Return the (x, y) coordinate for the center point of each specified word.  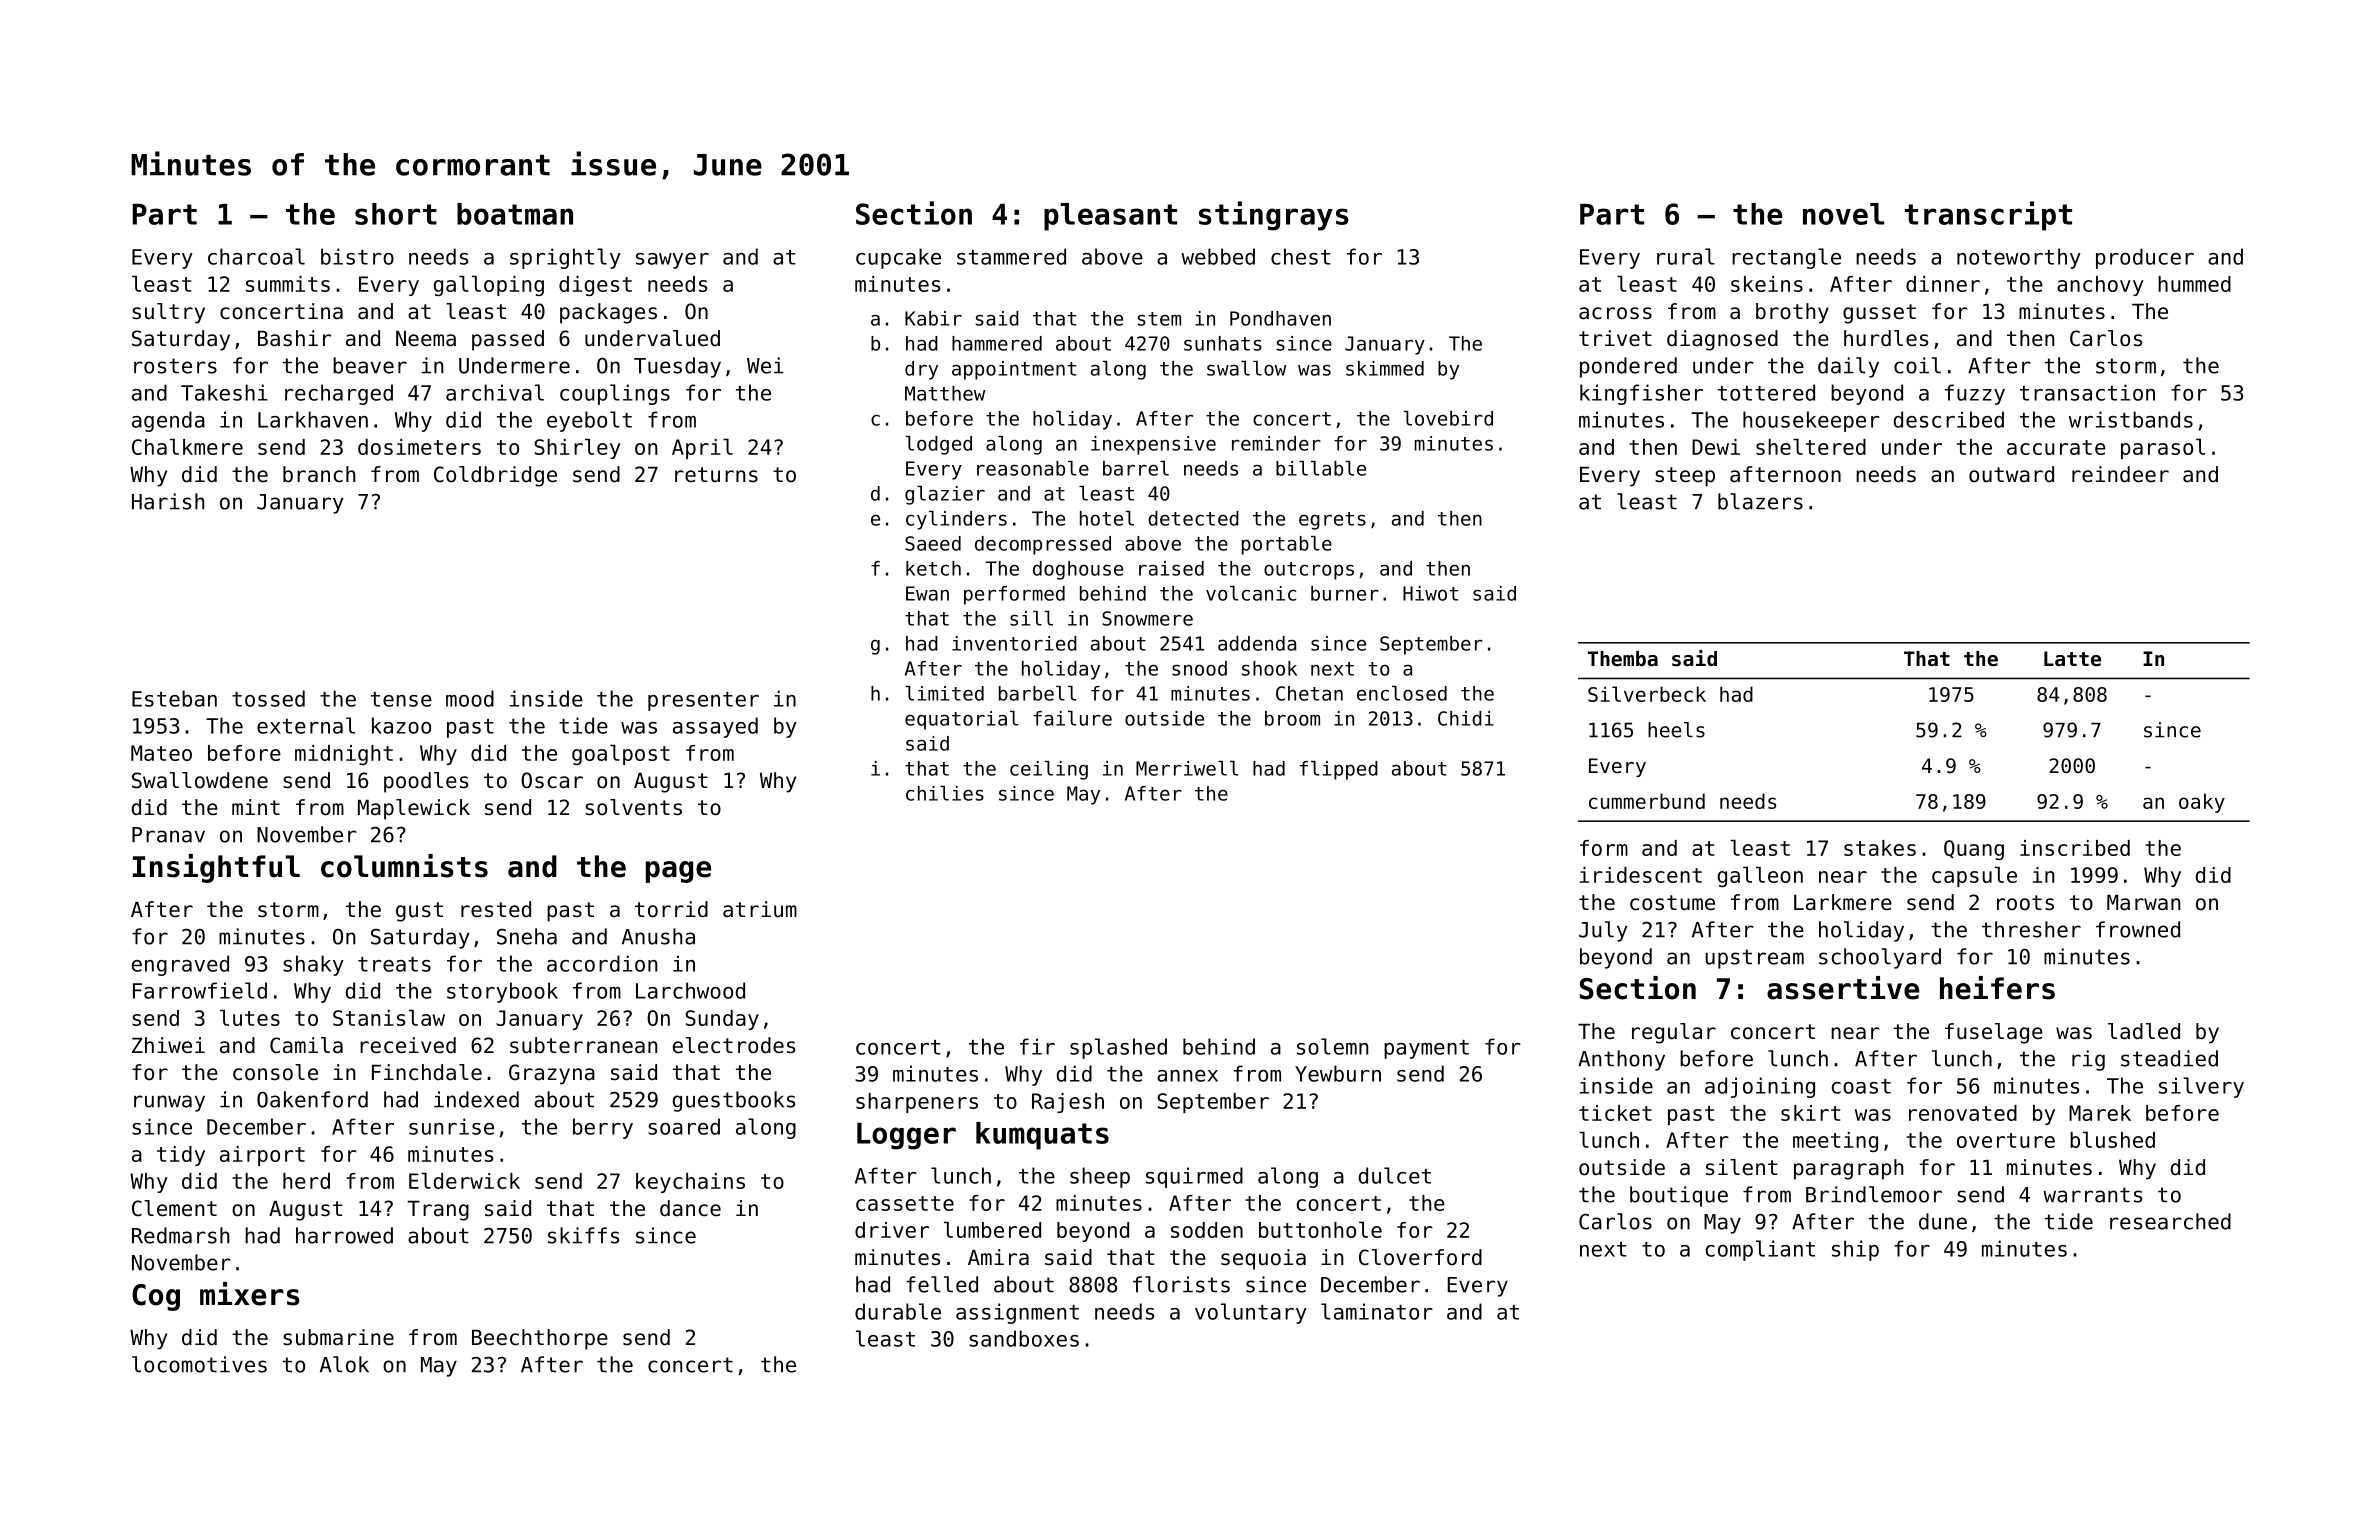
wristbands (2131, 419)
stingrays (1274, 216)
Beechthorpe (540, 1339)
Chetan (1309, 693)
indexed (476, 1099)
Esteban (174, 698)
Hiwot (1430, 593)
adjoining (1760, 1087)
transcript (1988, 216)
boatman (515, 214)
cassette (905, 1203)
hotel (1107, 518)
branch (319, 474)
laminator (1377, 1311)
